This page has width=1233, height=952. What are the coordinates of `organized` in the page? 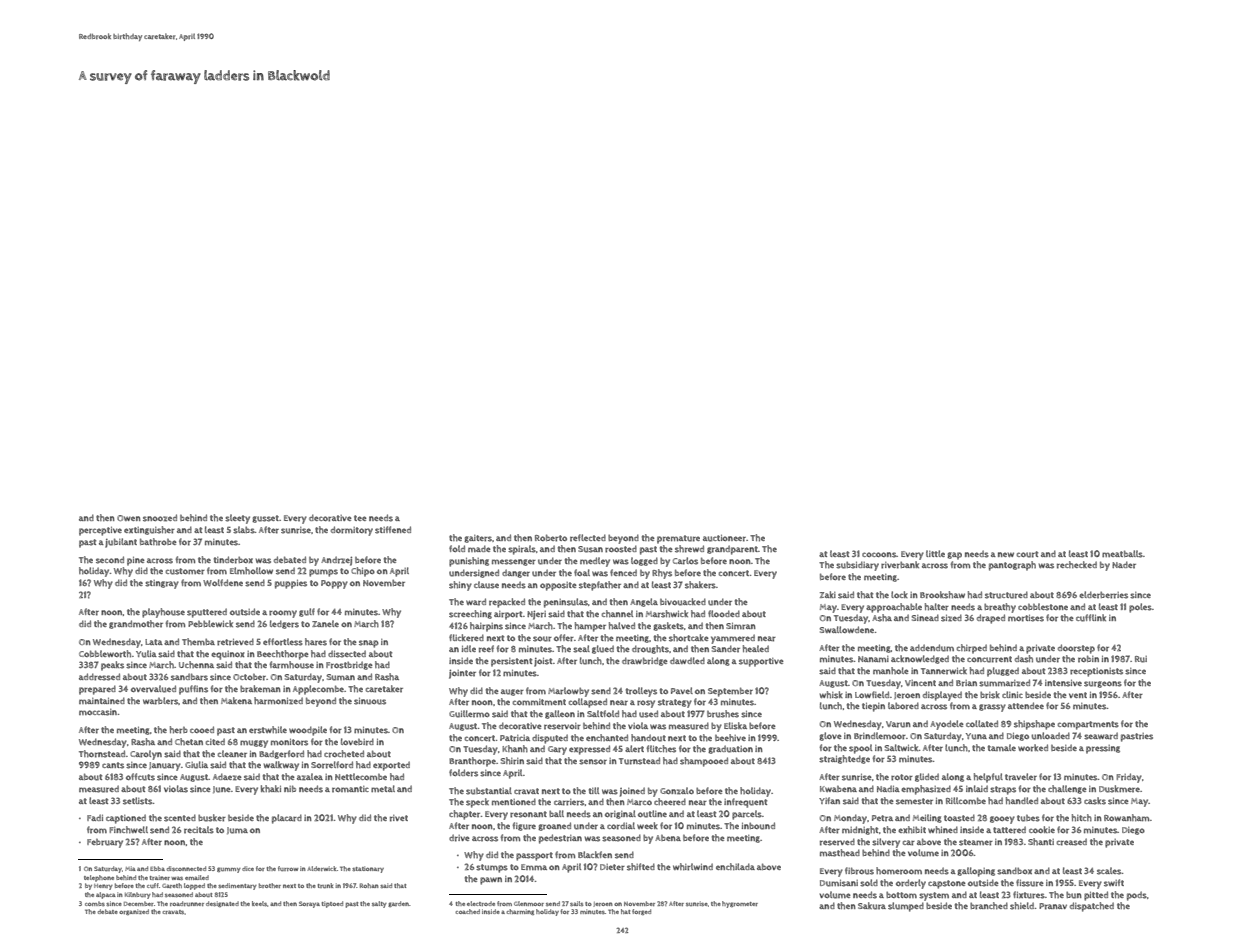 It's located at (134, 912).
